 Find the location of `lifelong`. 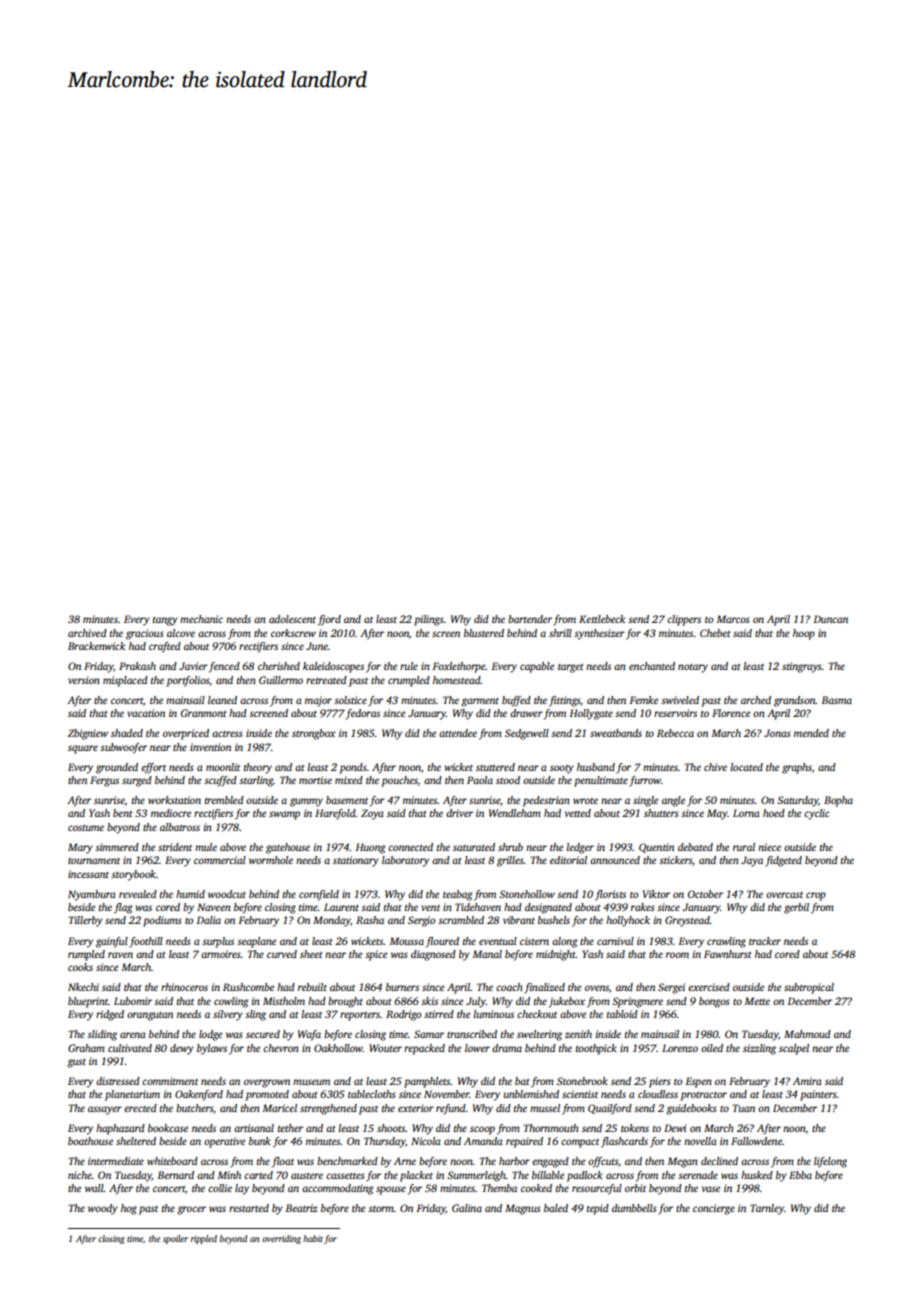

lifelong is located at coordinates (830, 1162).
